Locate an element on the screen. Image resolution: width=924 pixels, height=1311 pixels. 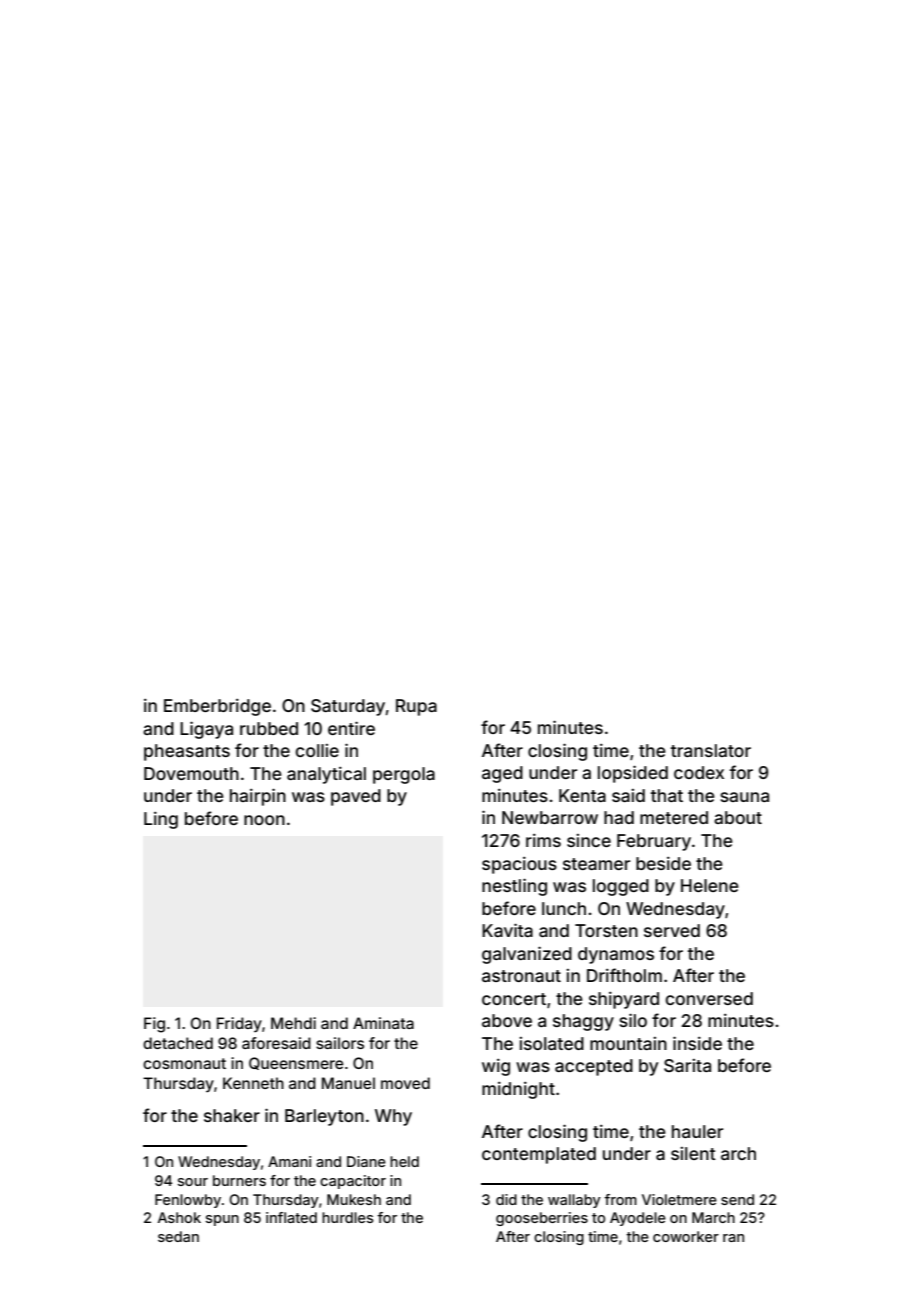
gooseberries is located at coordinates (542, 1219).
